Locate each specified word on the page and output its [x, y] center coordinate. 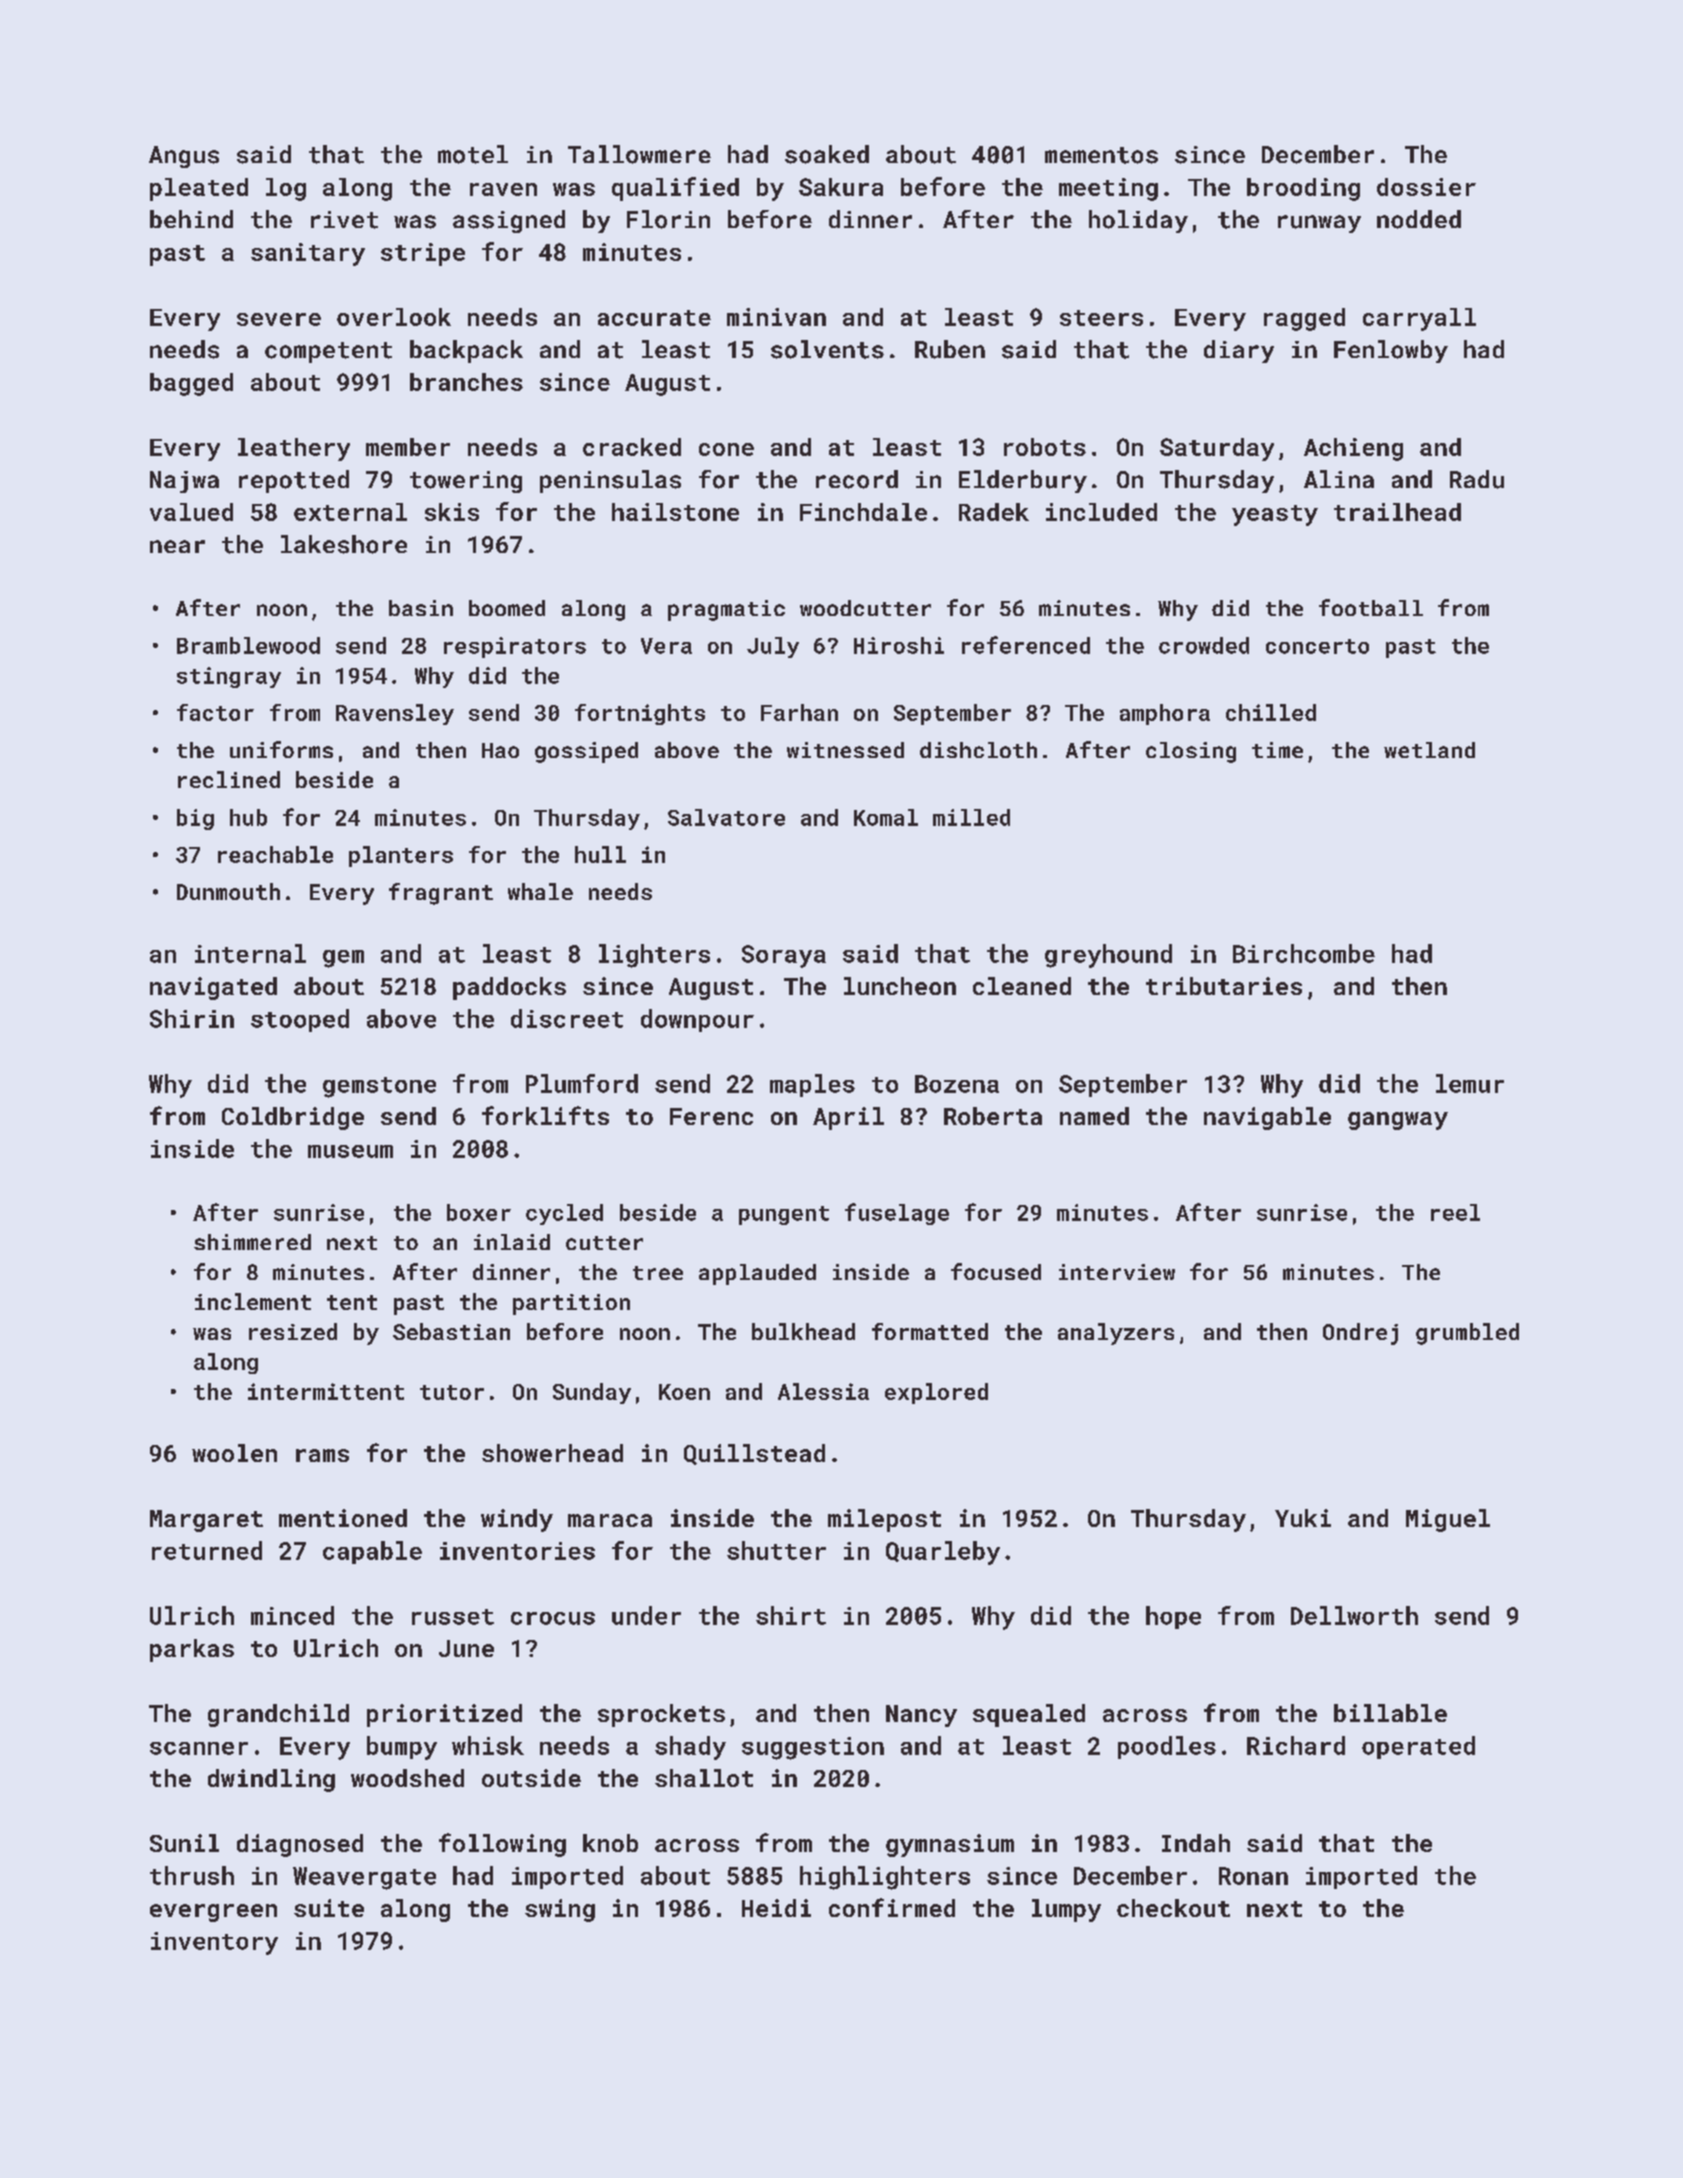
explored [936, 1393]
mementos [1101, 155]
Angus [184, 157]
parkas [192, 1650]
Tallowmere [639, 154]
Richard [1296, 1745]
